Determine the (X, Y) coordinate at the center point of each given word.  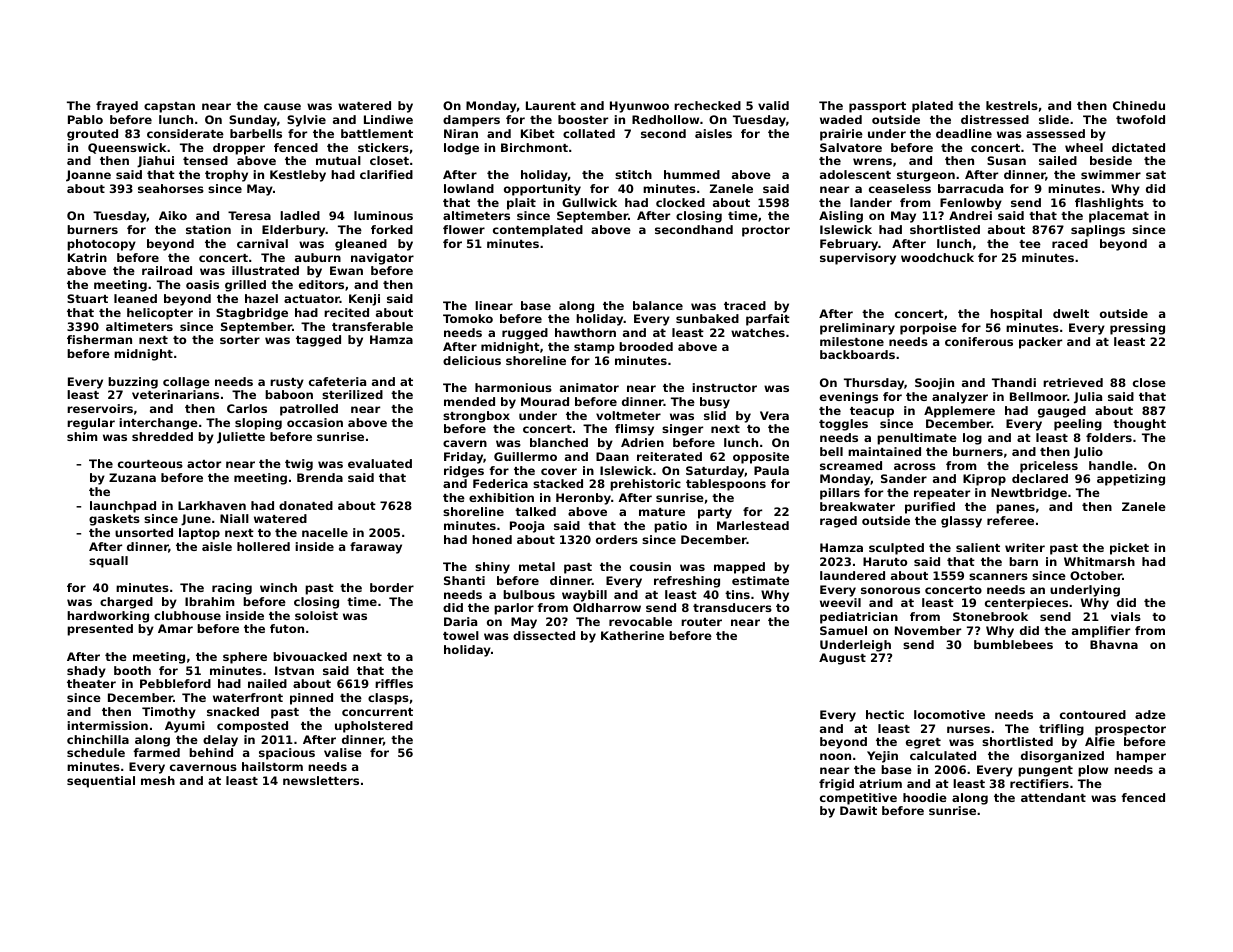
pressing (1137, 329)
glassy (961, 522)
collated (589, 133)
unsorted (144, 532)
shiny (492, 568)
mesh (158, 780)
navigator (382, 259)
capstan (169, 107)
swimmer (1111, 174)
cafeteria (337, 381)
